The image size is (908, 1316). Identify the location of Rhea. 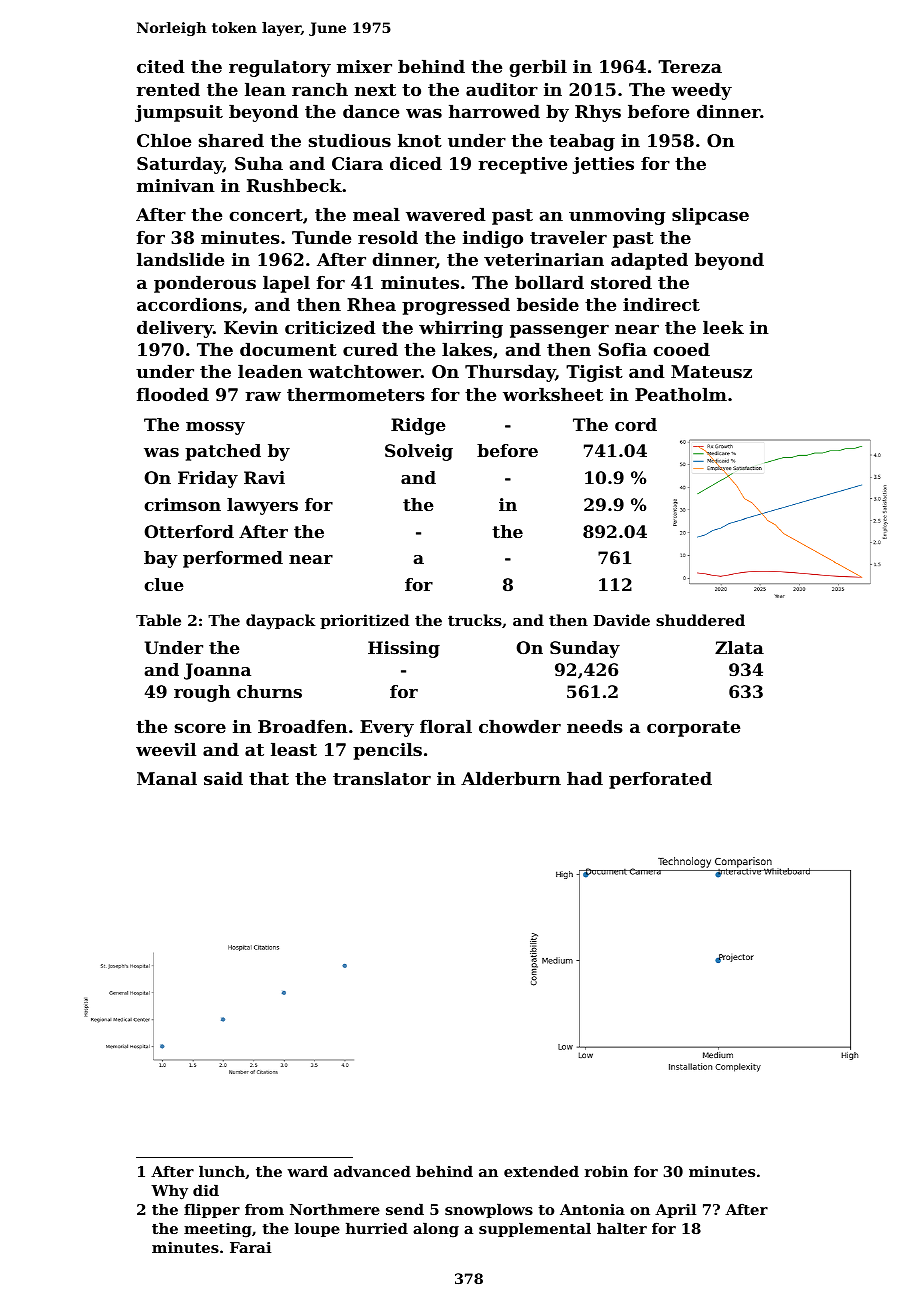
(371, 304).
